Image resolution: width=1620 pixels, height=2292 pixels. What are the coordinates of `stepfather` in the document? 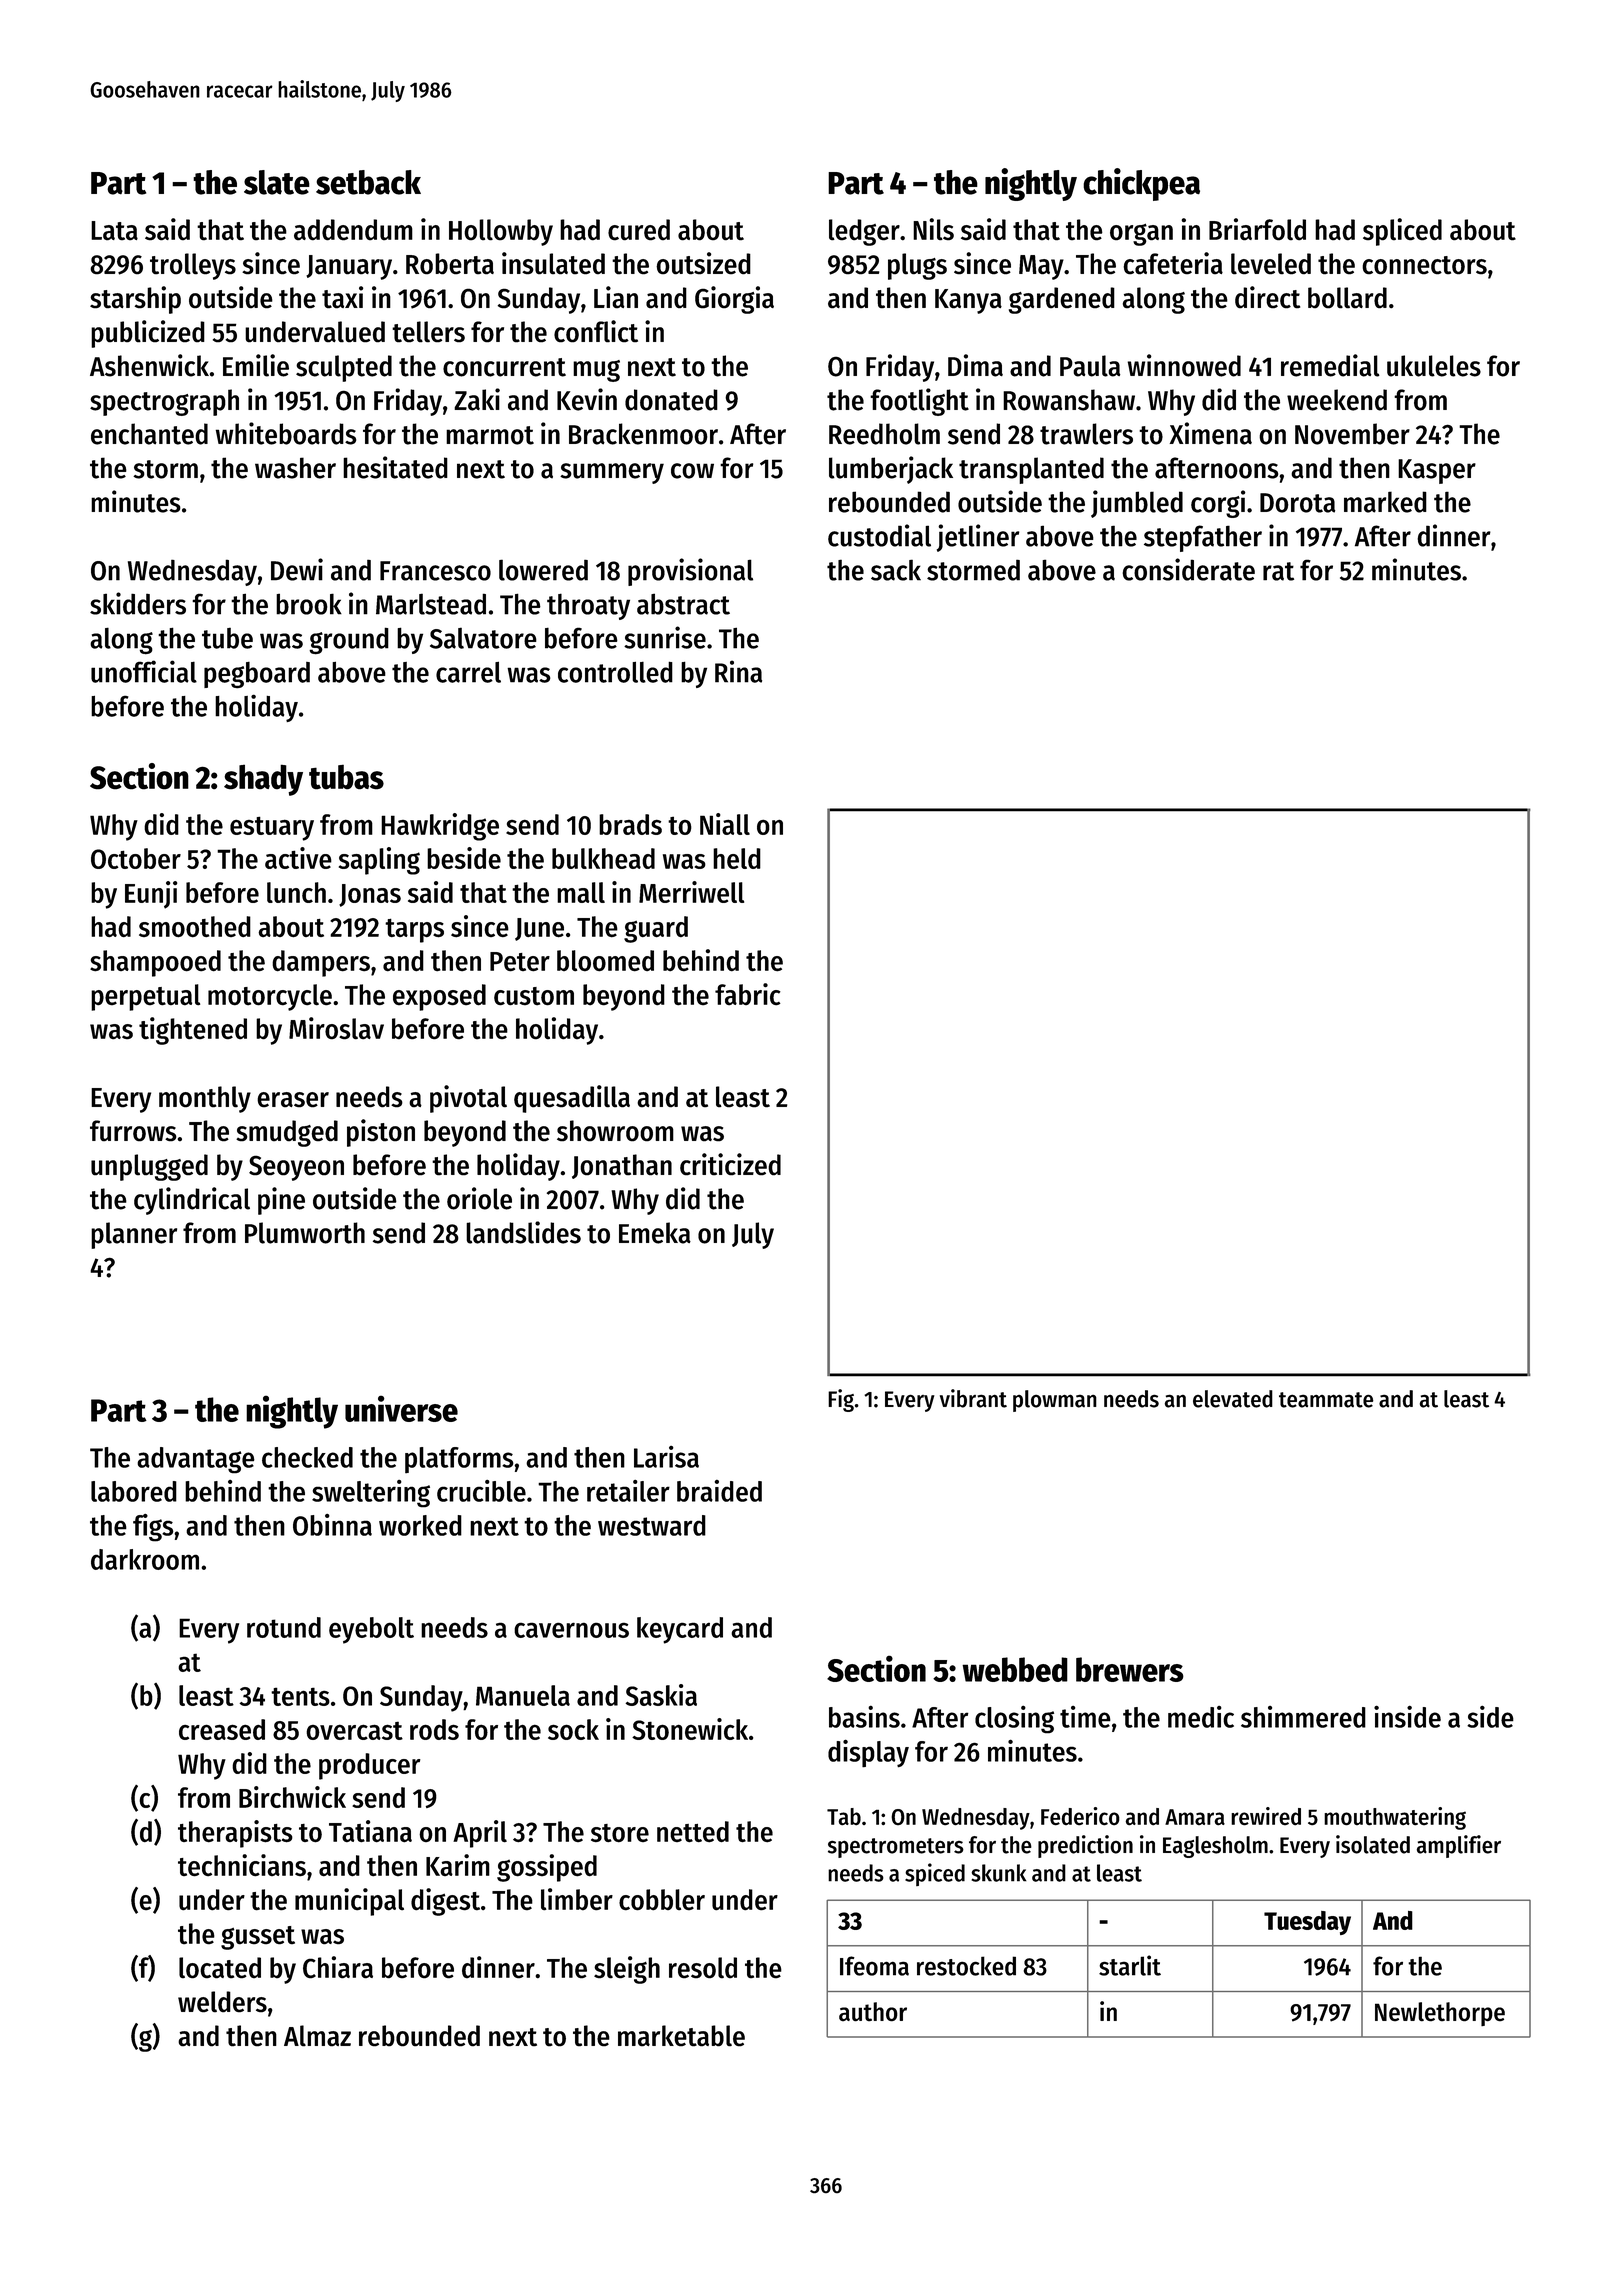 It's located at (1203, 538).
